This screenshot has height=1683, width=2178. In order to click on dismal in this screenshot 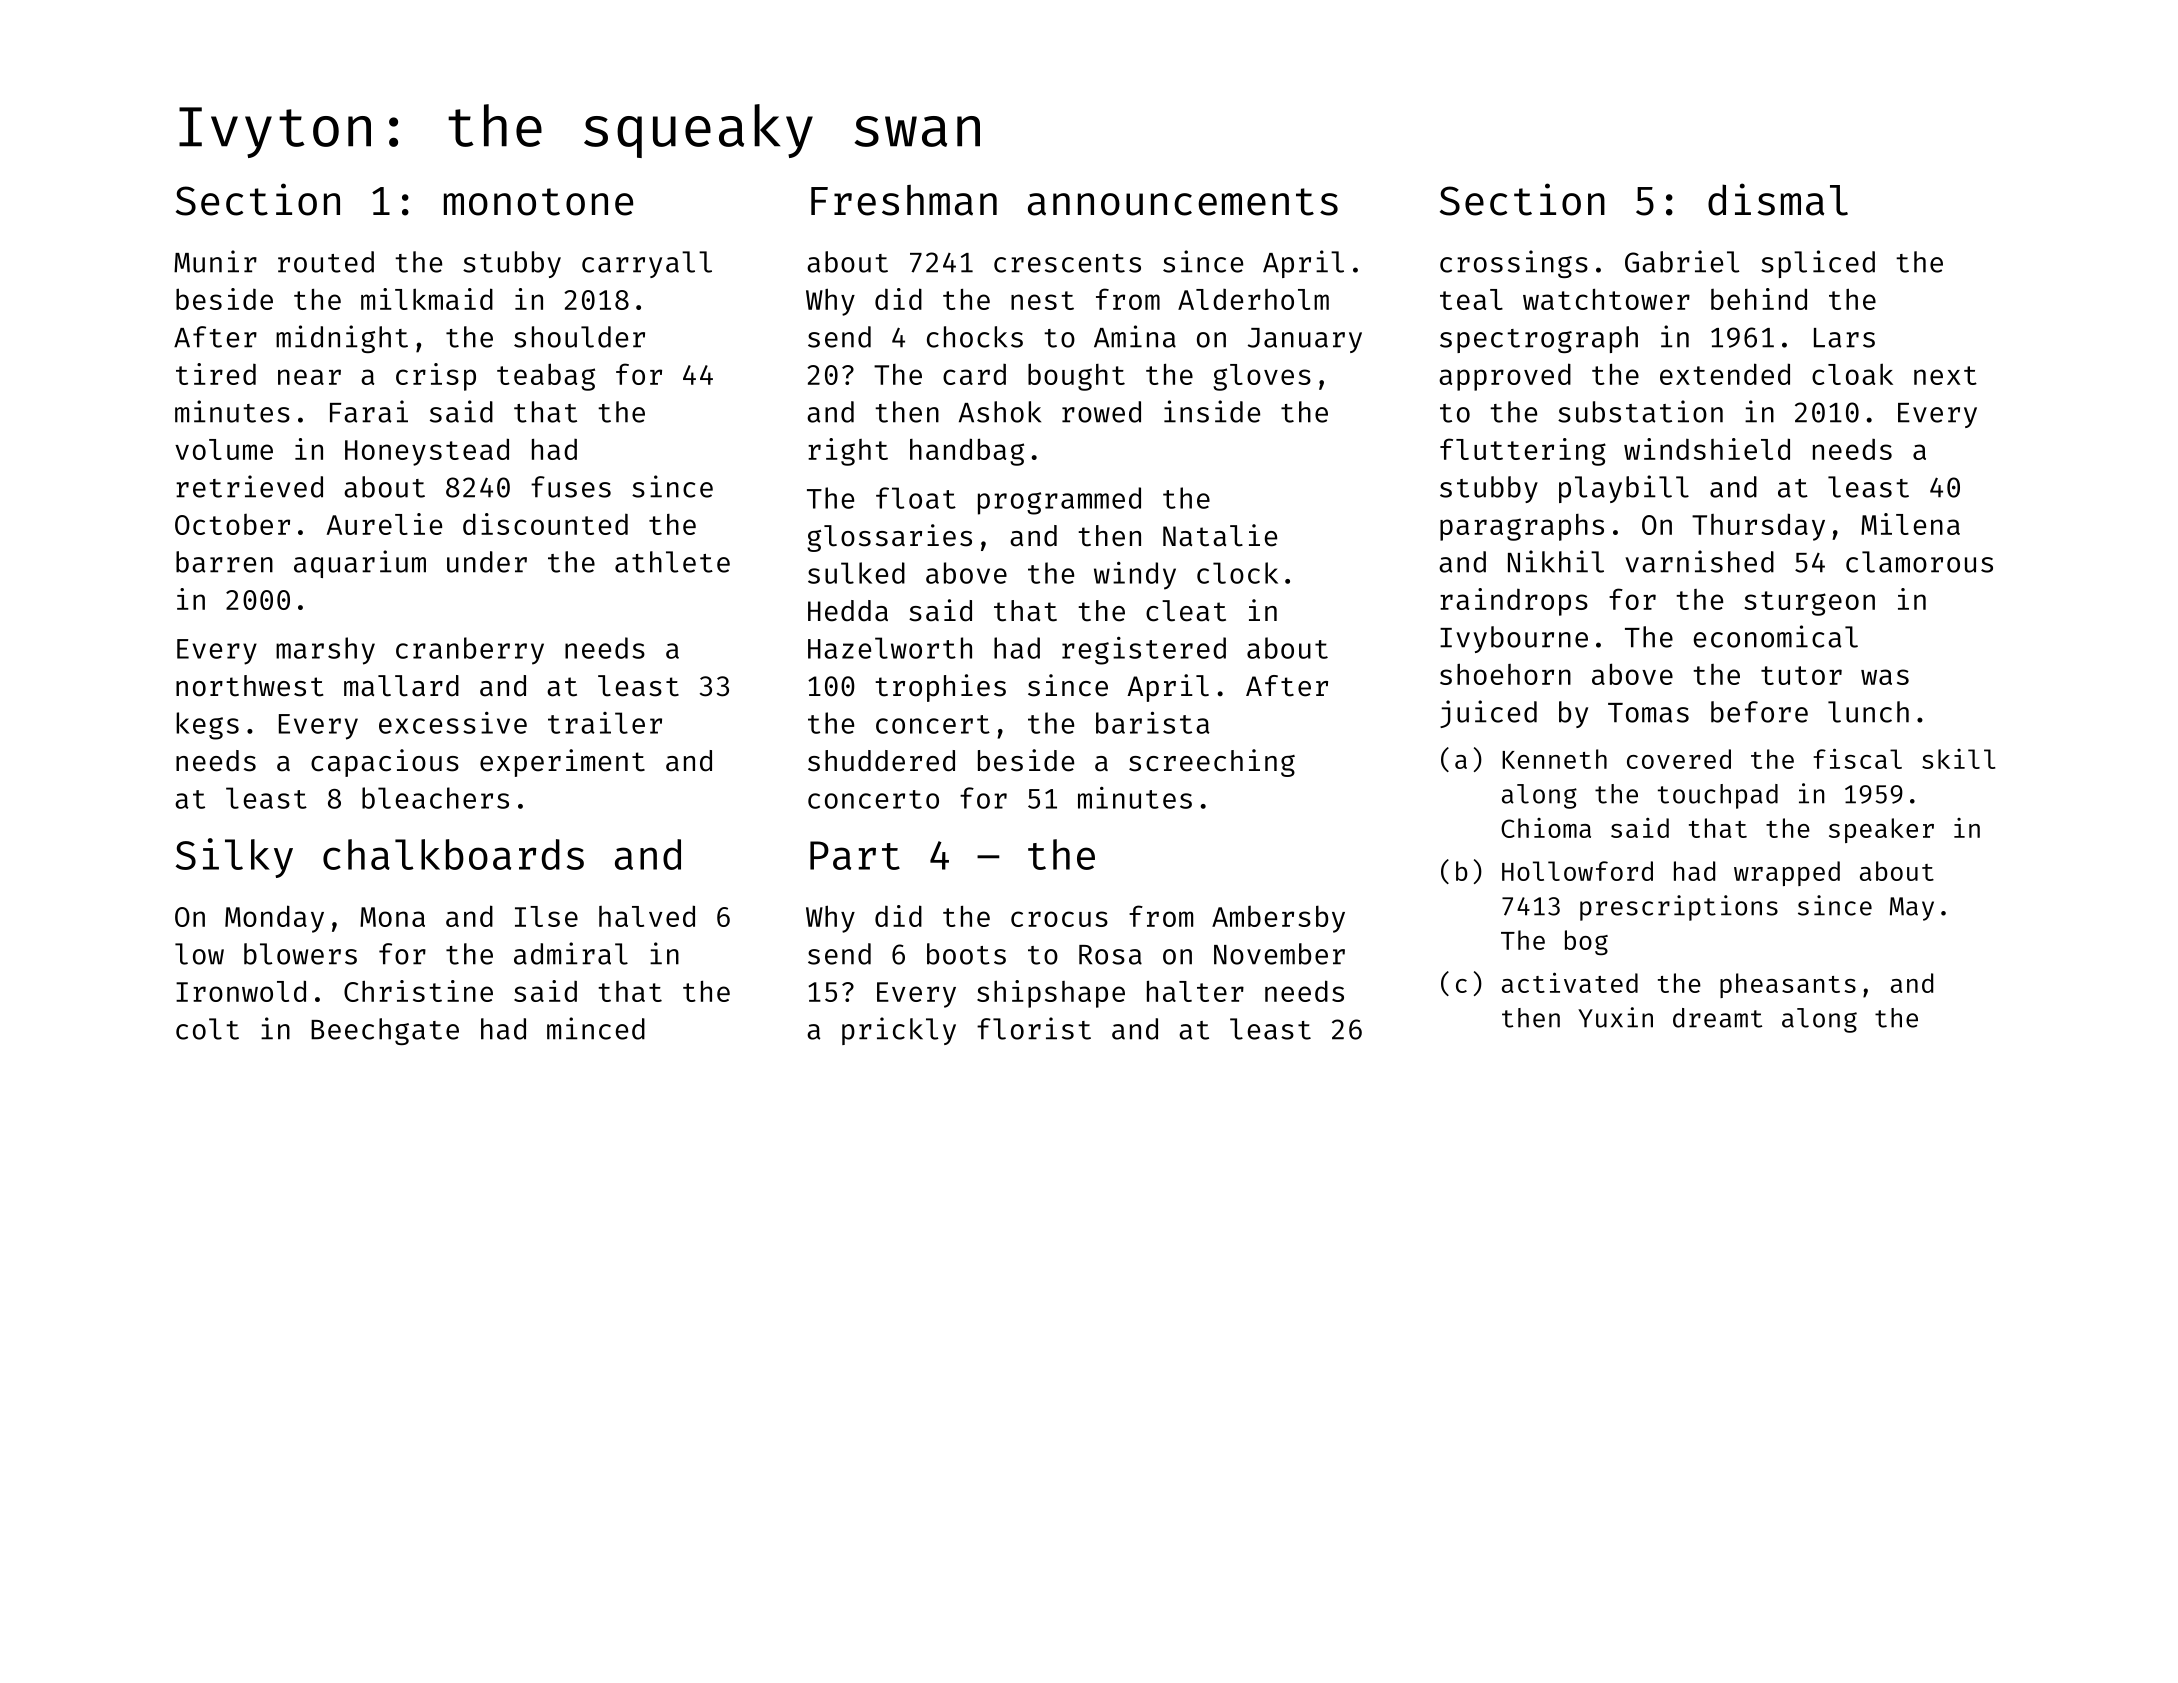, I will do `click(1778, 199)`.
